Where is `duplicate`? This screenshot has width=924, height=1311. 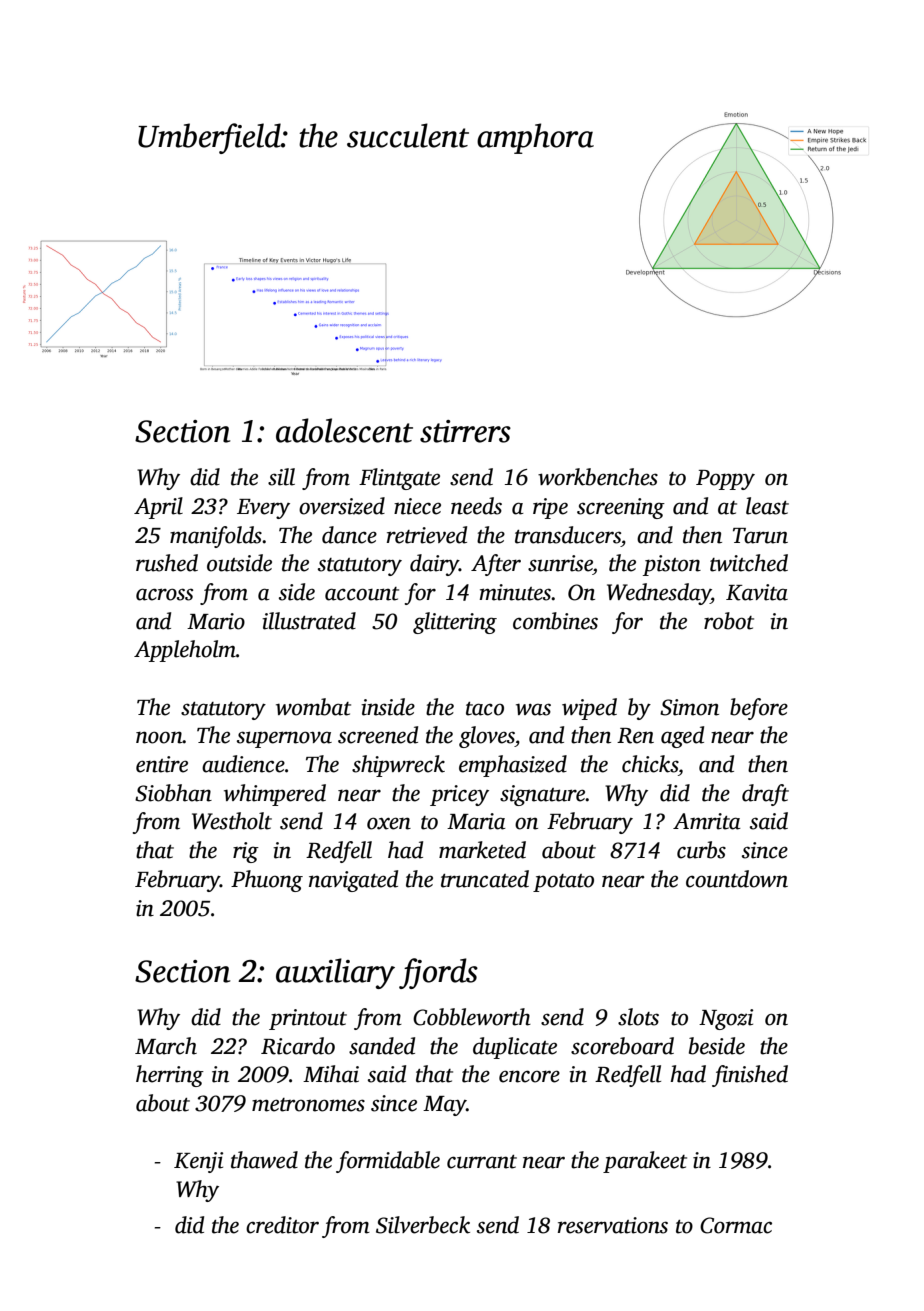
duplicate is located at coordinates (515, 1048).
